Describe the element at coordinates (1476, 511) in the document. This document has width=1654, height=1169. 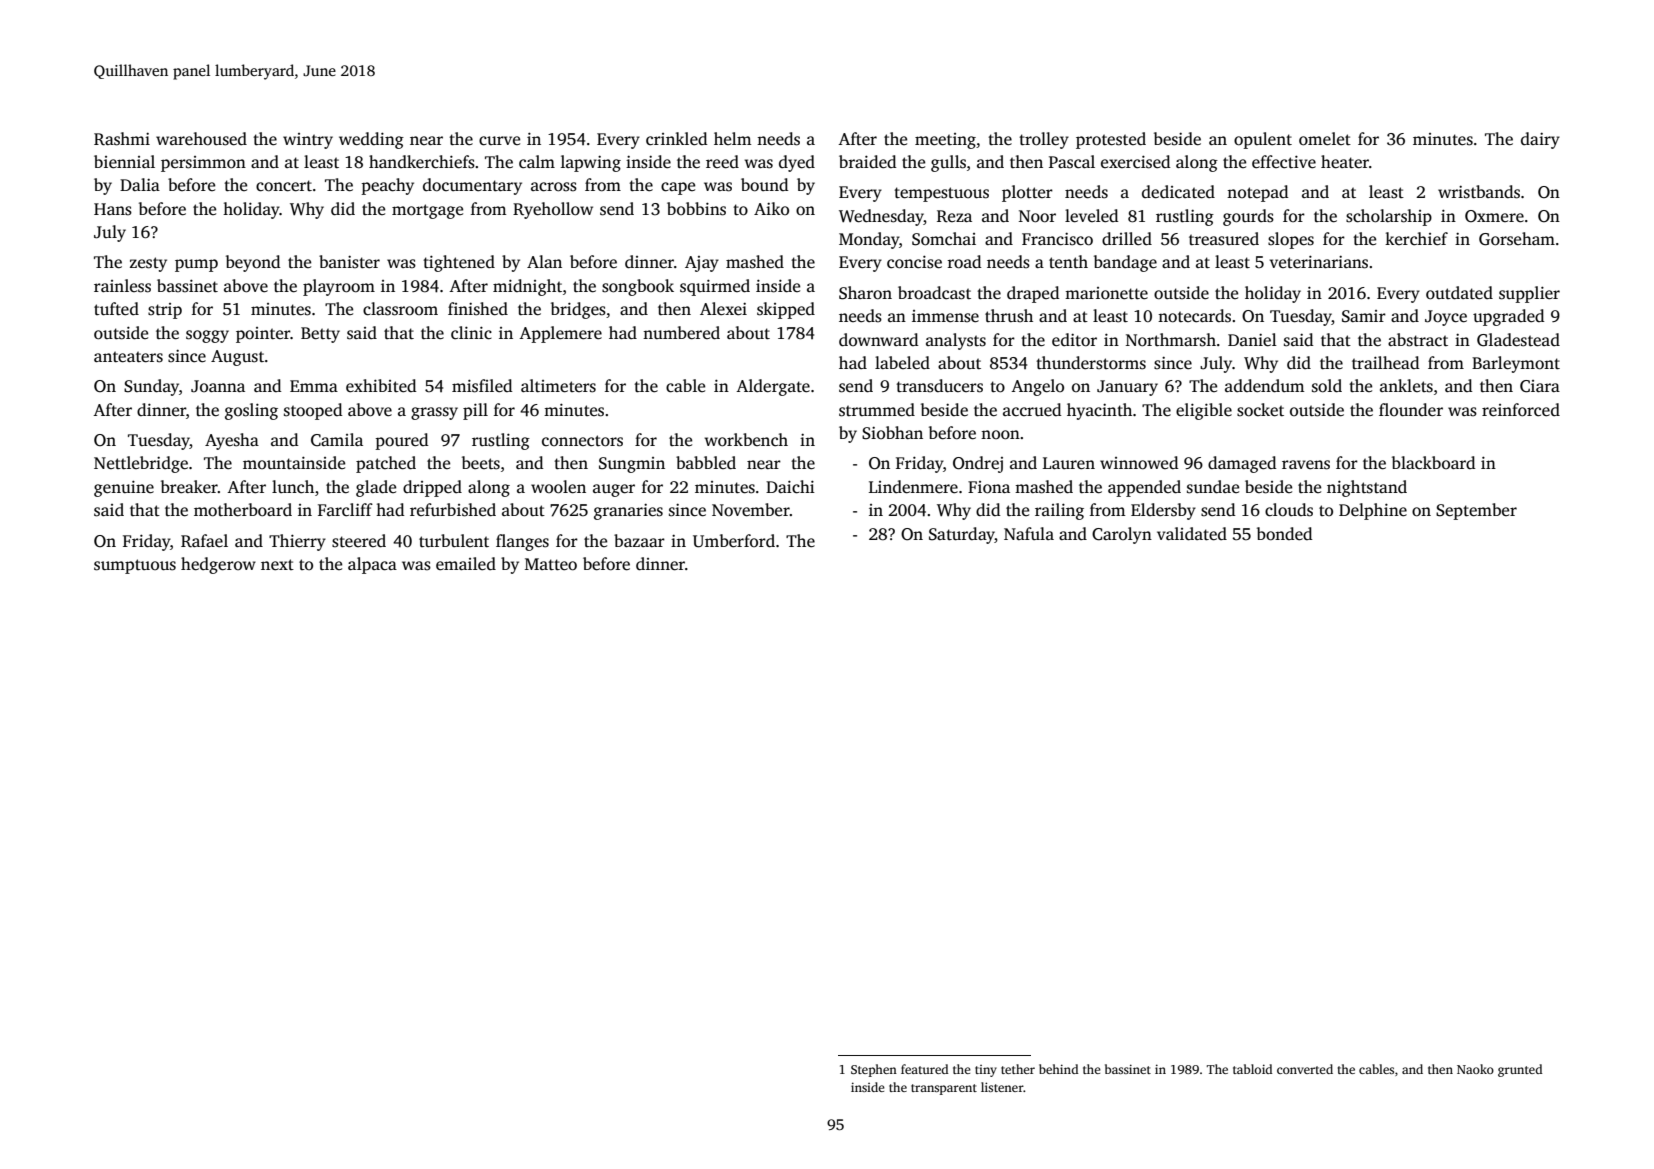
I see `September` at that location.
